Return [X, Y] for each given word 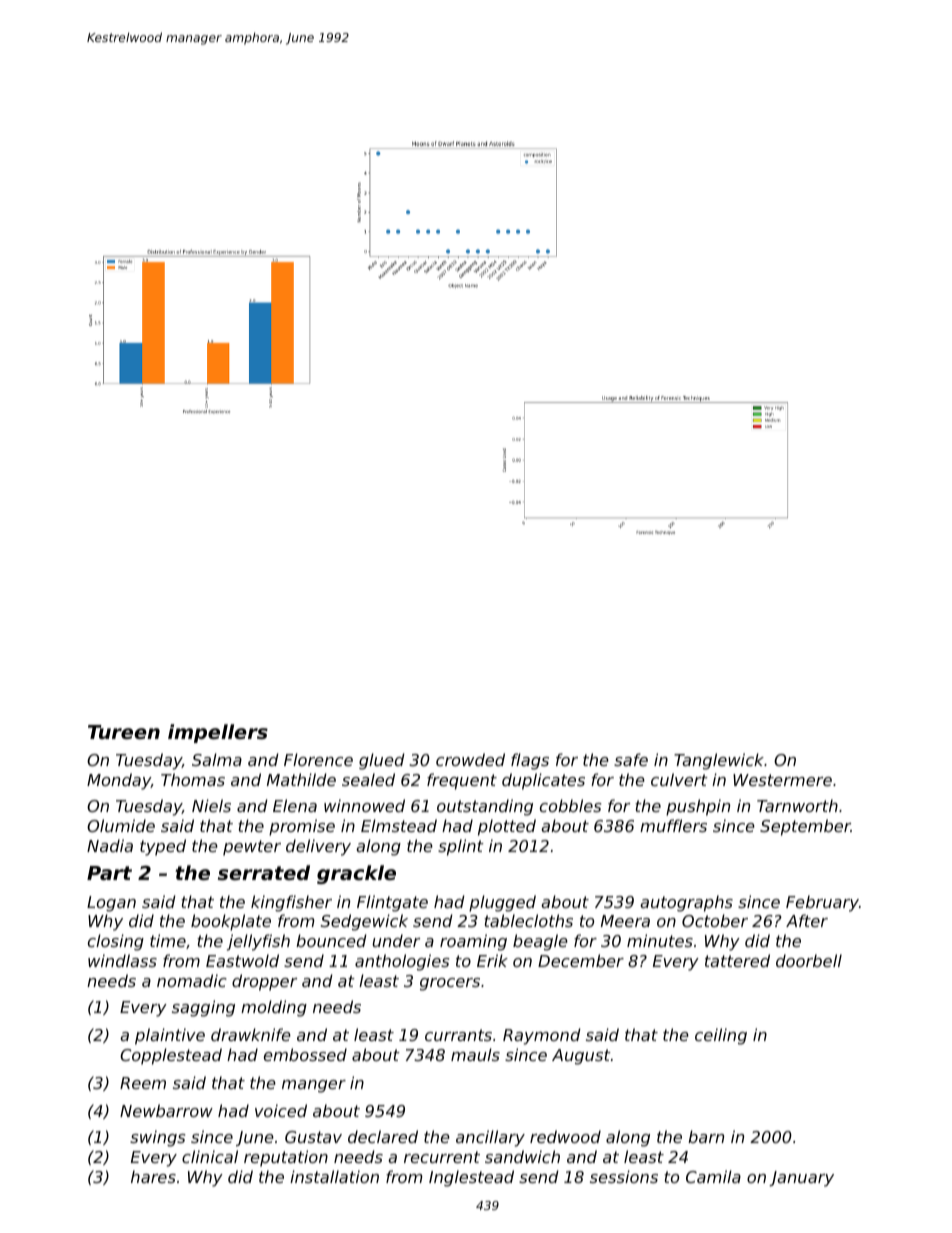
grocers [450, 984]
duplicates [543, 781]
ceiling [721, 1036]
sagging [203, 1008]
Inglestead [471, 1178]
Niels [211, 805]
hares [153, 1176]
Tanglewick [719, 761]
